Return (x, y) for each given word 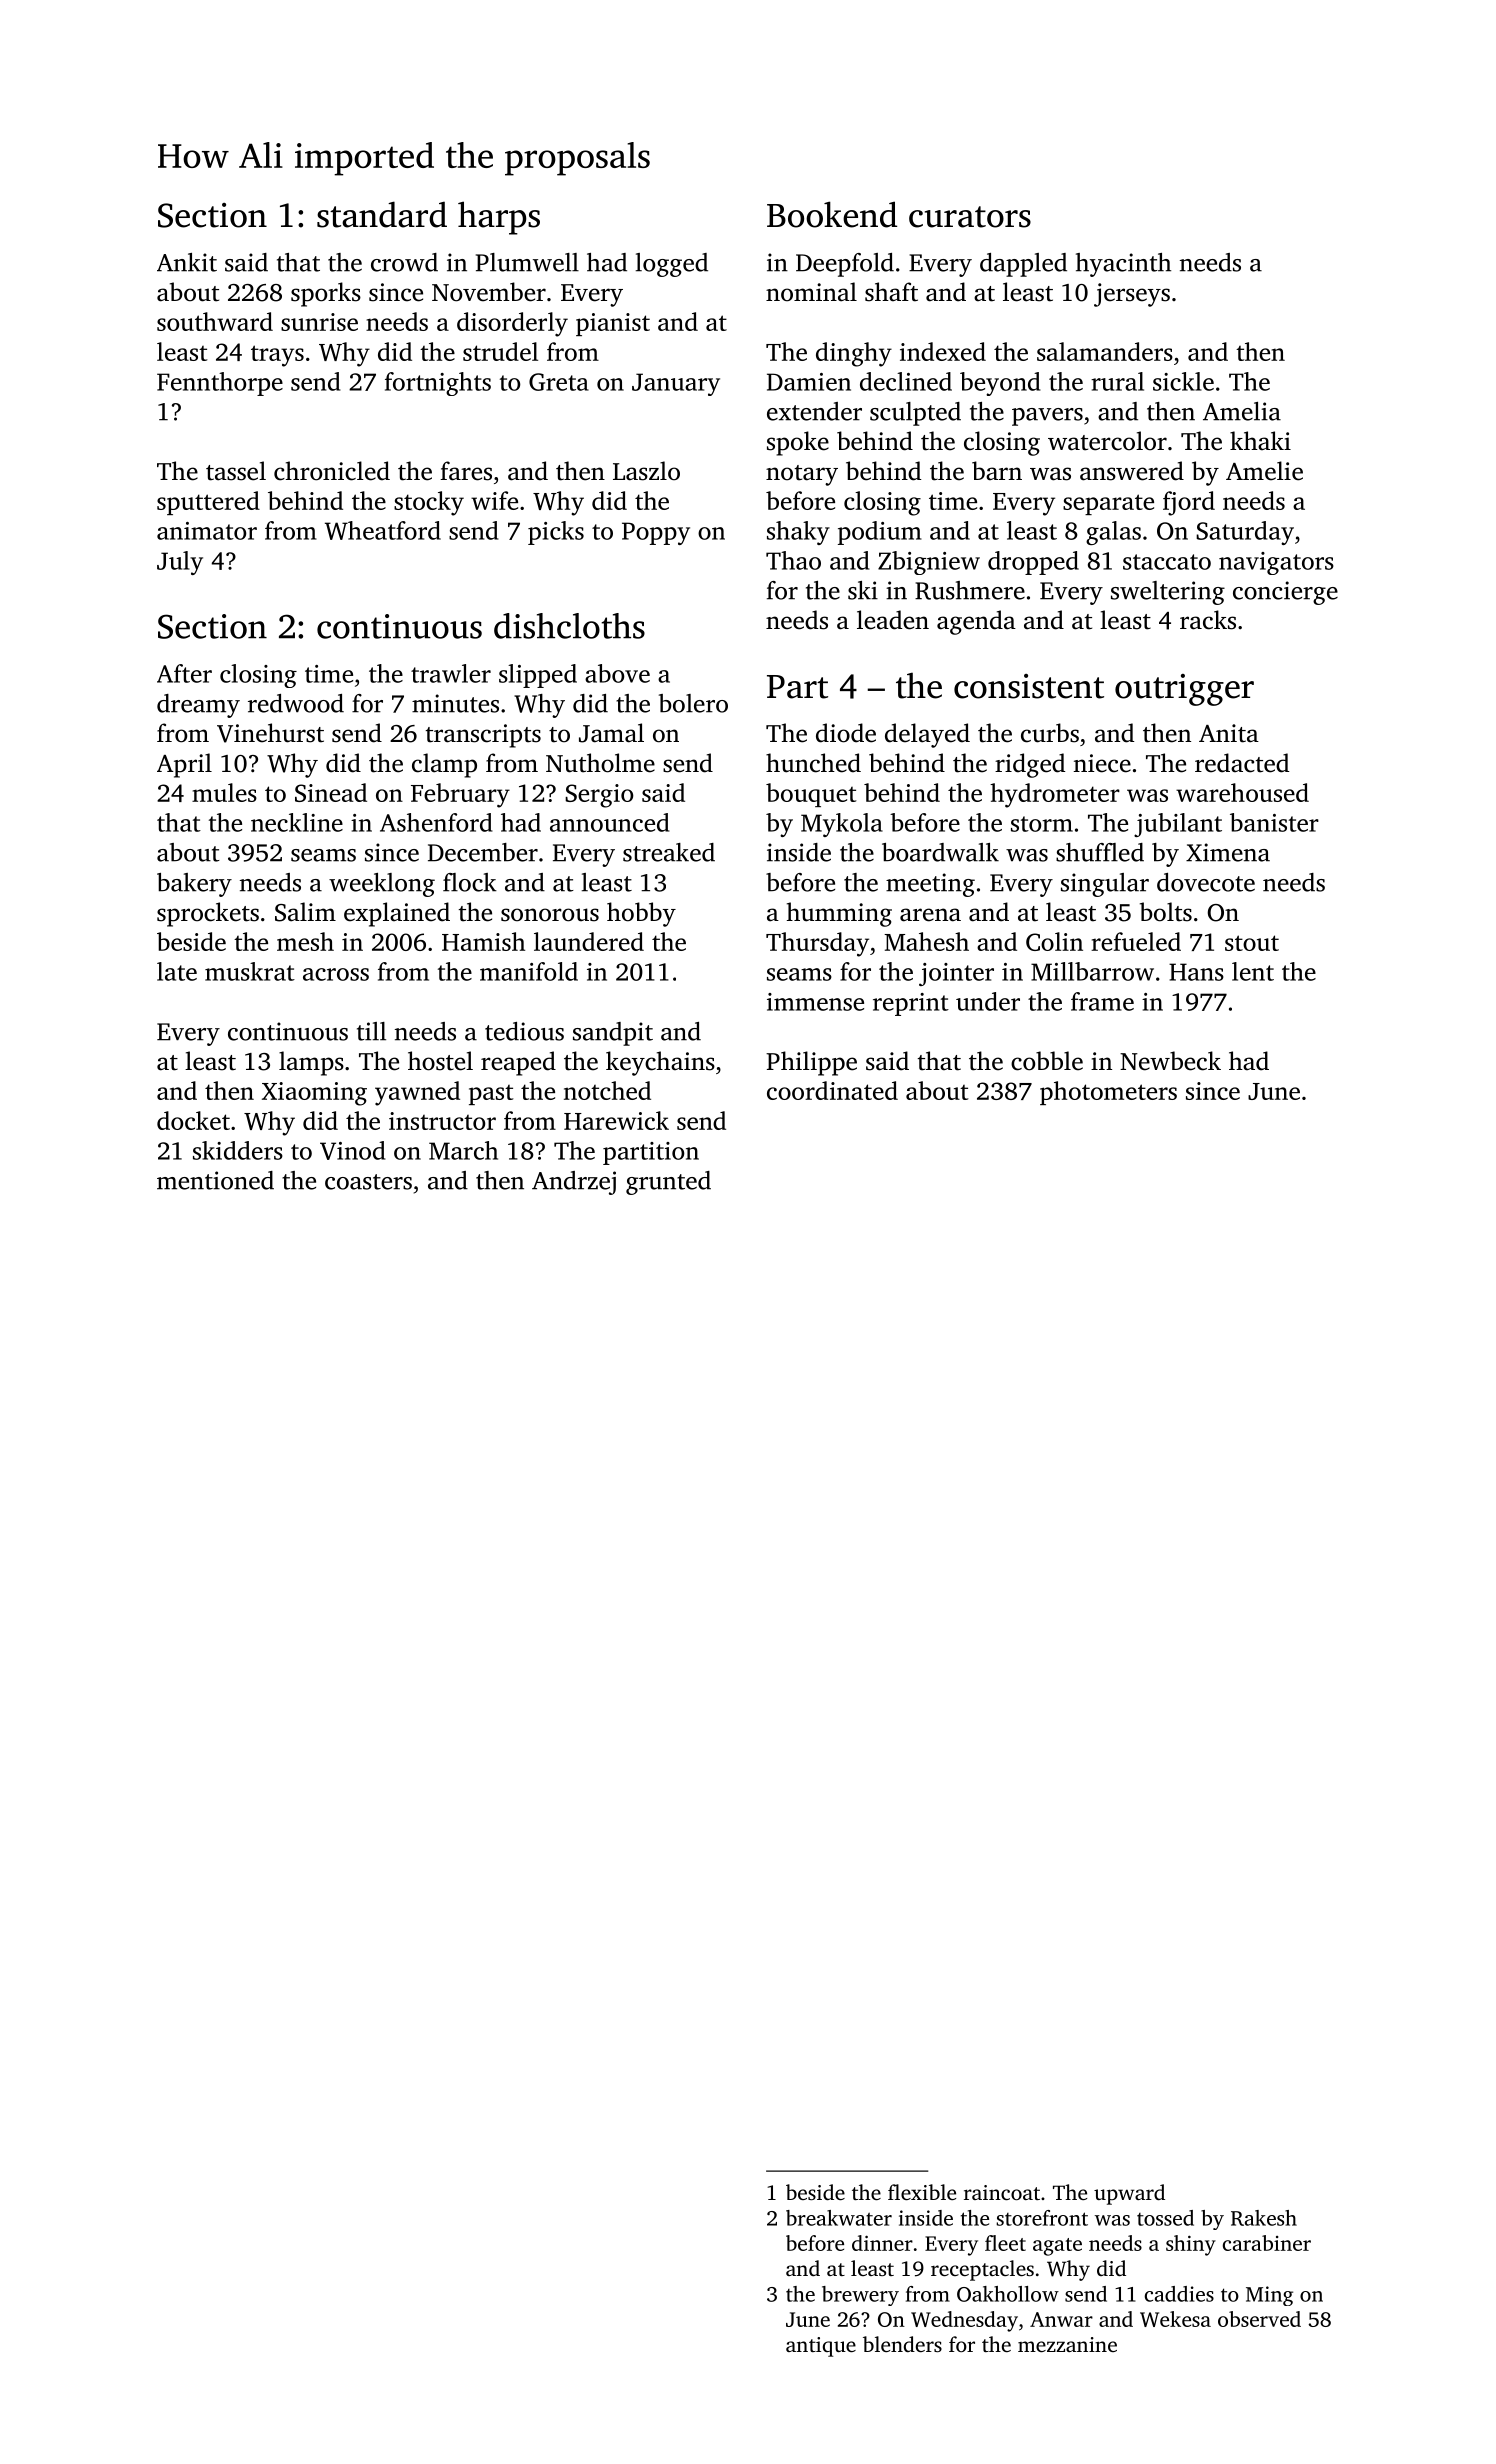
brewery (860, 2296)
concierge (1285, 593)
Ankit (187, 262)
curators (970, 217)
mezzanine (1067, 2344)
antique (821, 2347)
